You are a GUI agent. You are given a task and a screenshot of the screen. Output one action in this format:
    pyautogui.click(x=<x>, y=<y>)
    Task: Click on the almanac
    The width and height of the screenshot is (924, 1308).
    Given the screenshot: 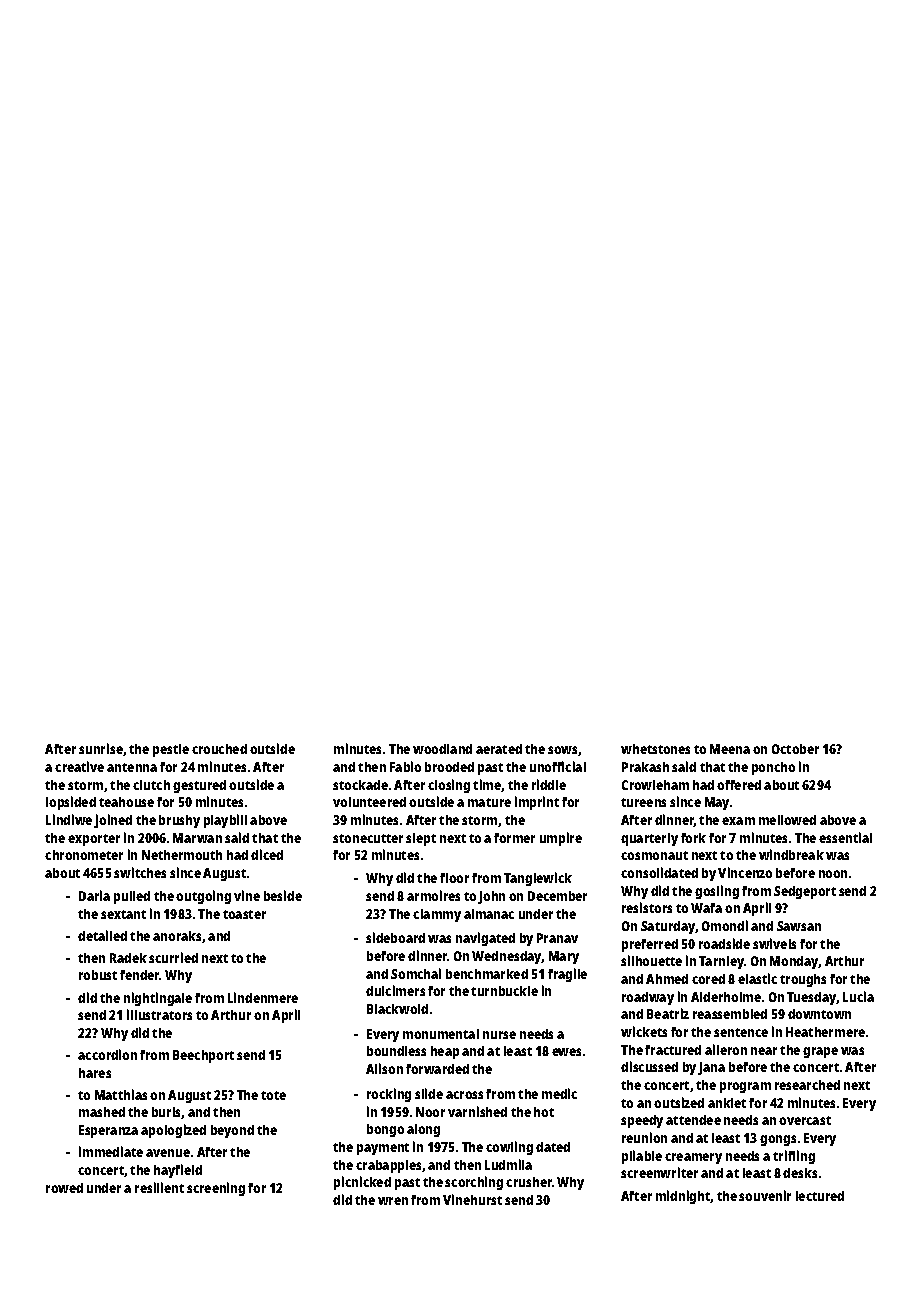 What is the action you would take?
    pyautogui.click(x=489, y=914)
